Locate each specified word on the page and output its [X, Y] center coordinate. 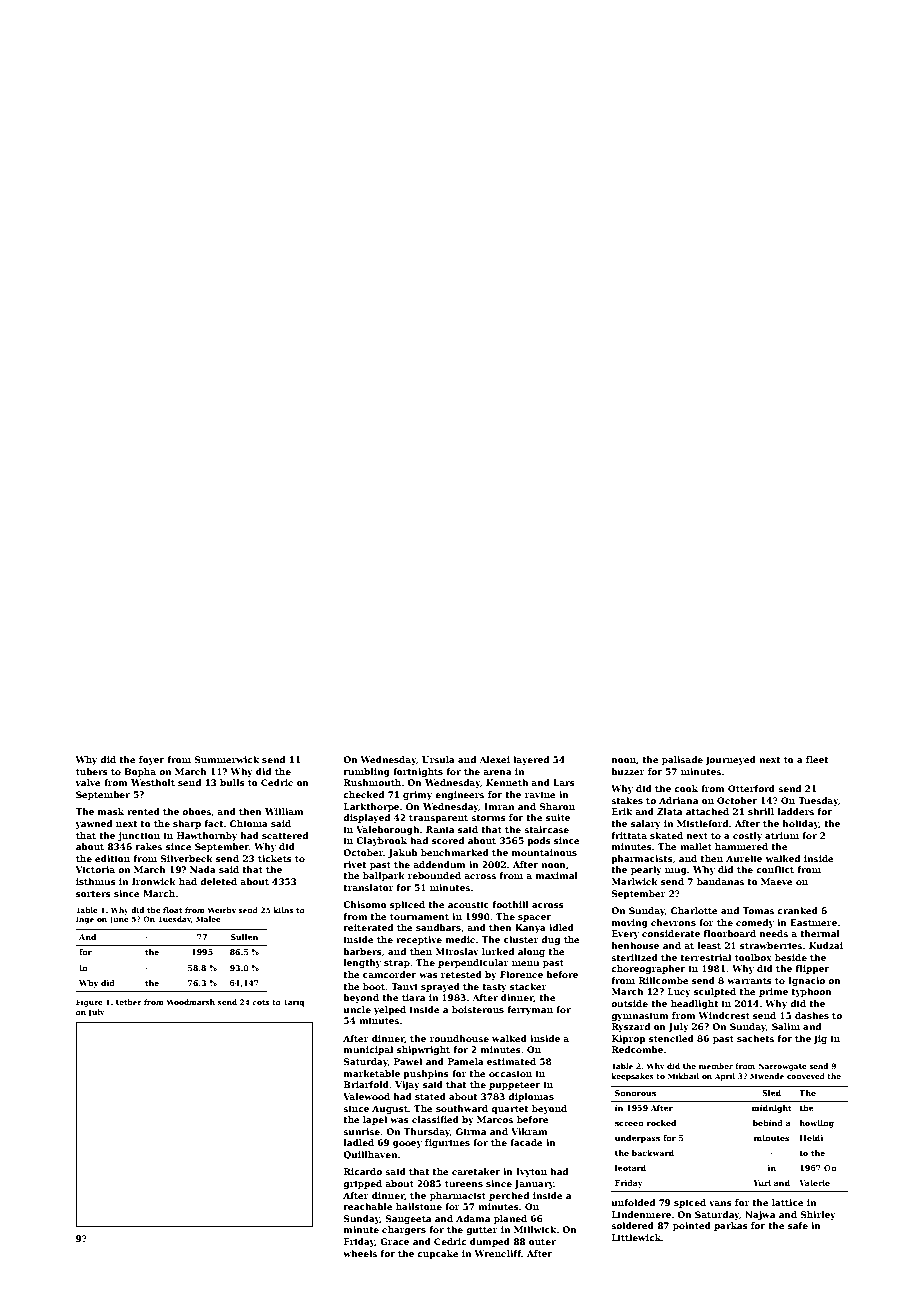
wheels [360, 1253]
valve [88, 782]
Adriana [678, 800]
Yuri [762, 1183]
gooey [407, 1144]
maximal [557, 875]
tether [129, 1002]
